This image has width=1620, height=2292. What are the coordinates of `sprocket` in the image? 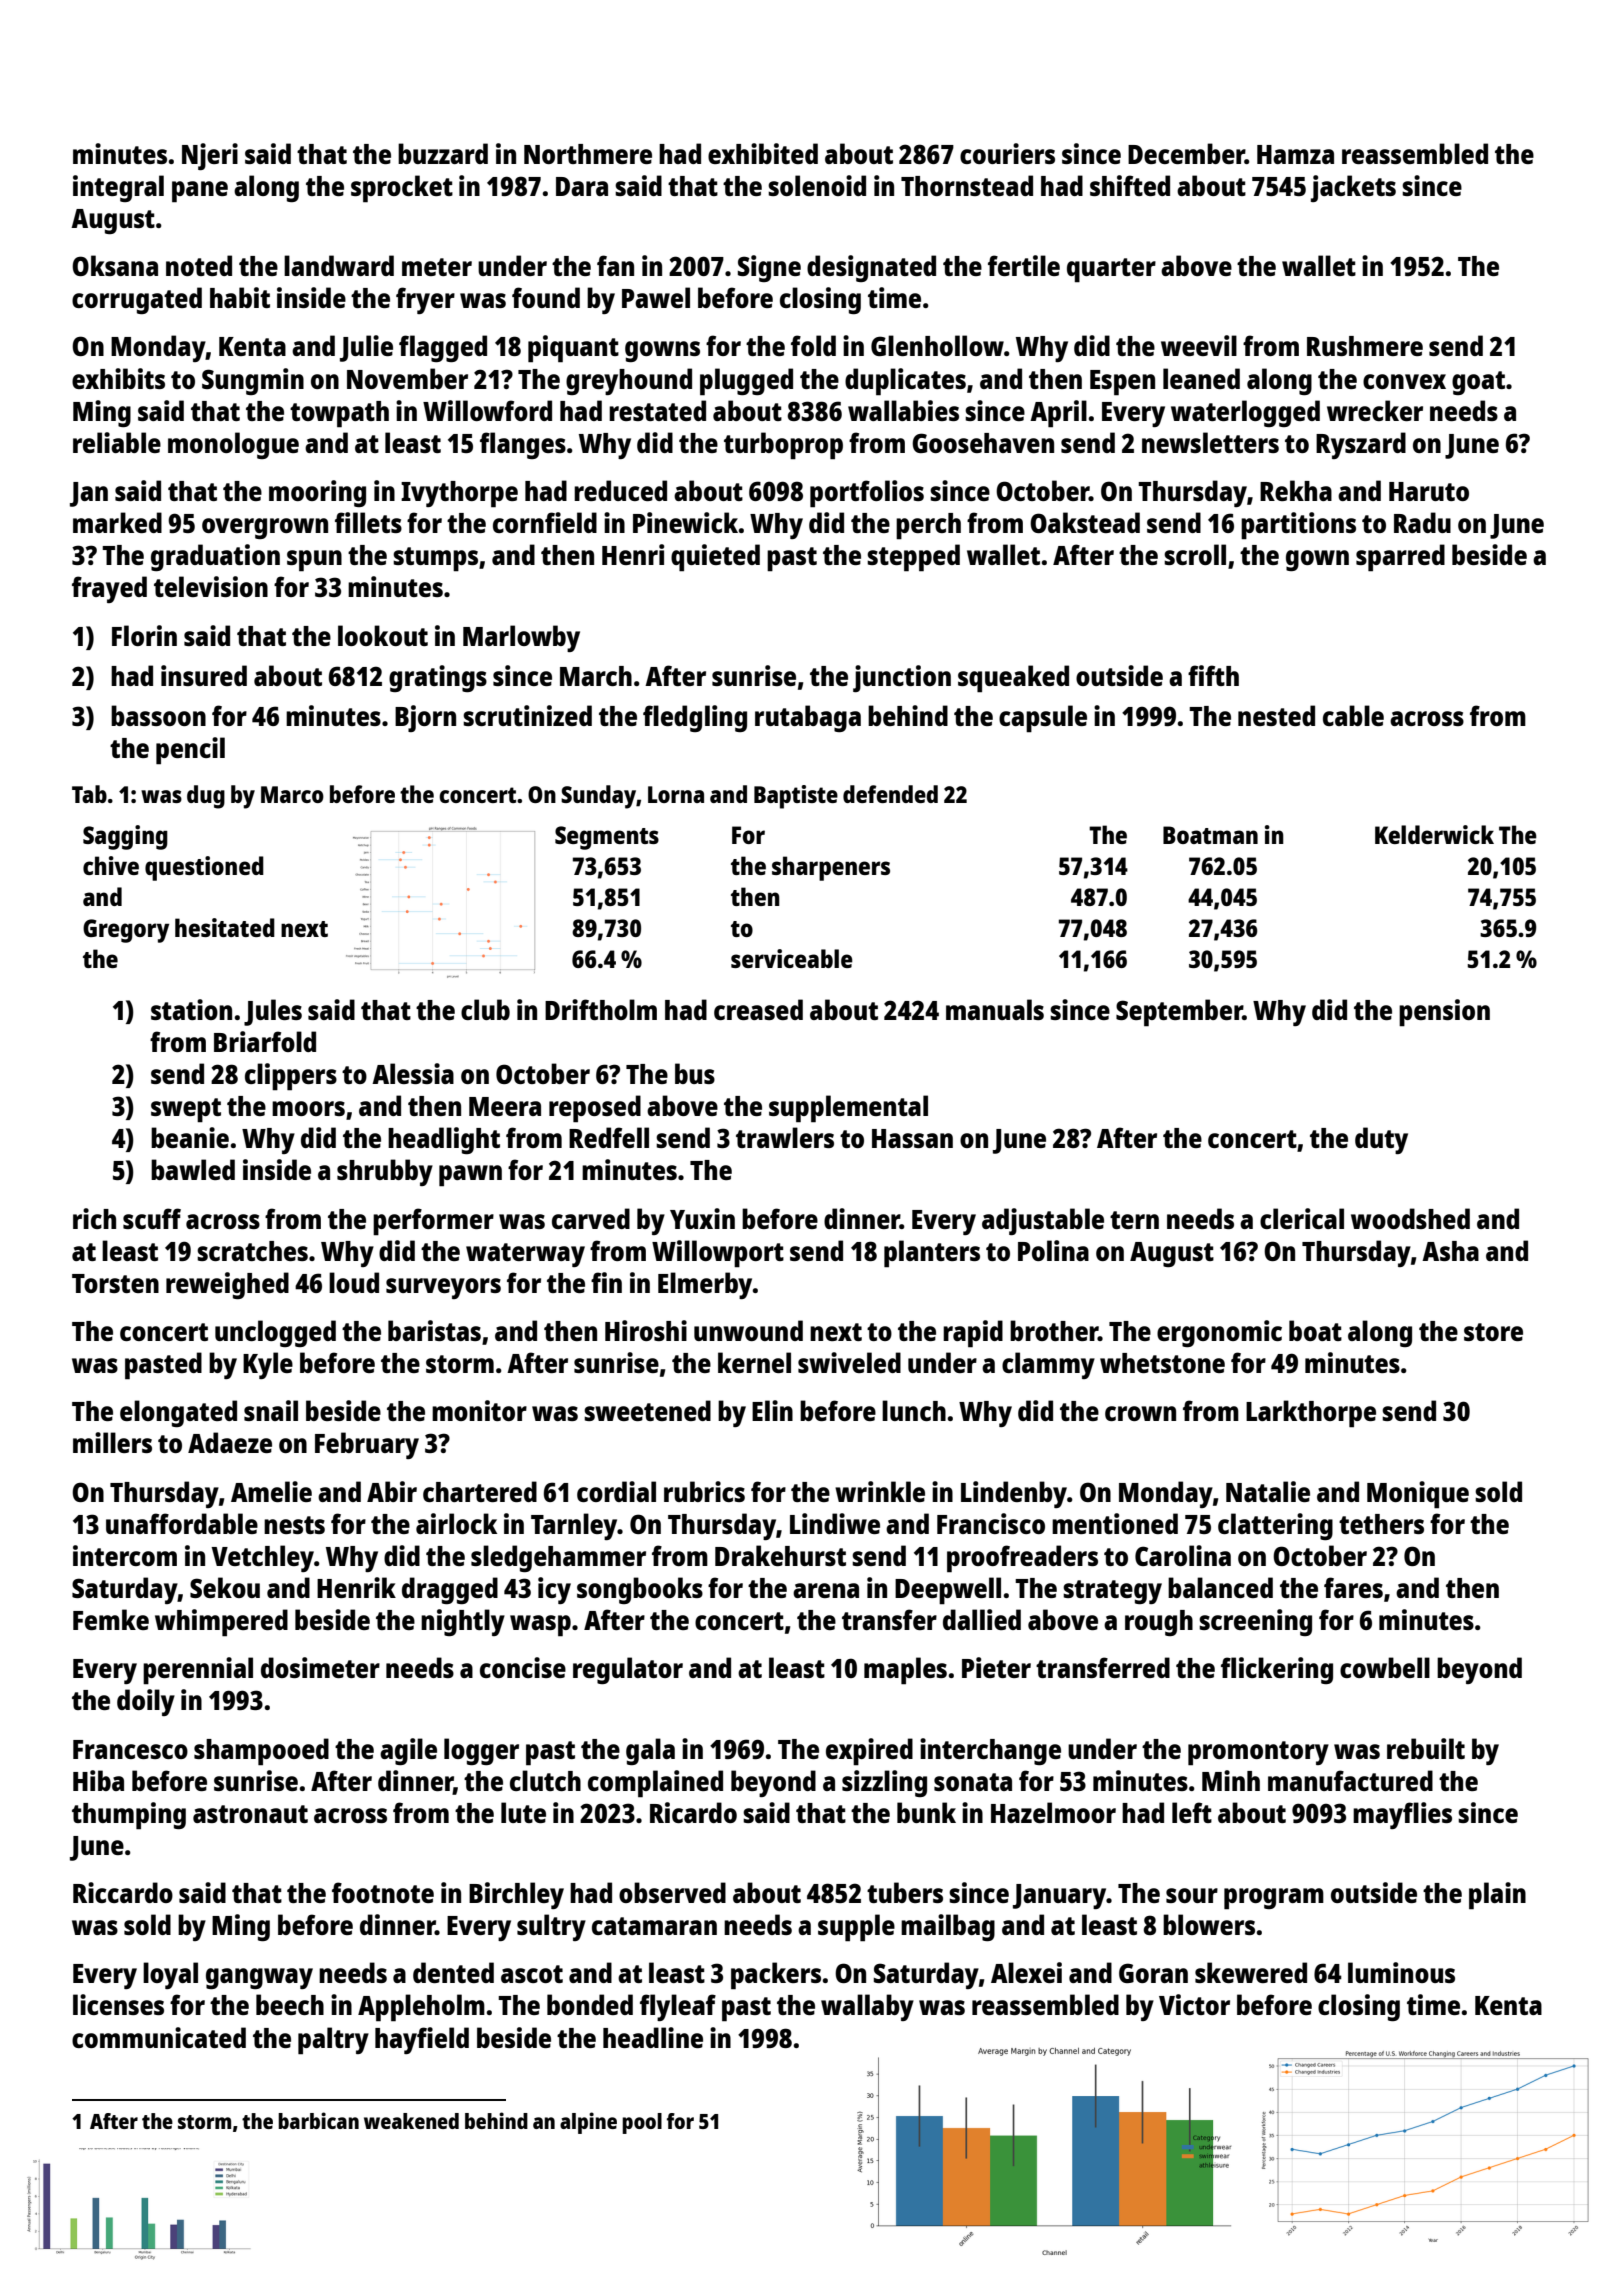 It's located at (402, 189).
